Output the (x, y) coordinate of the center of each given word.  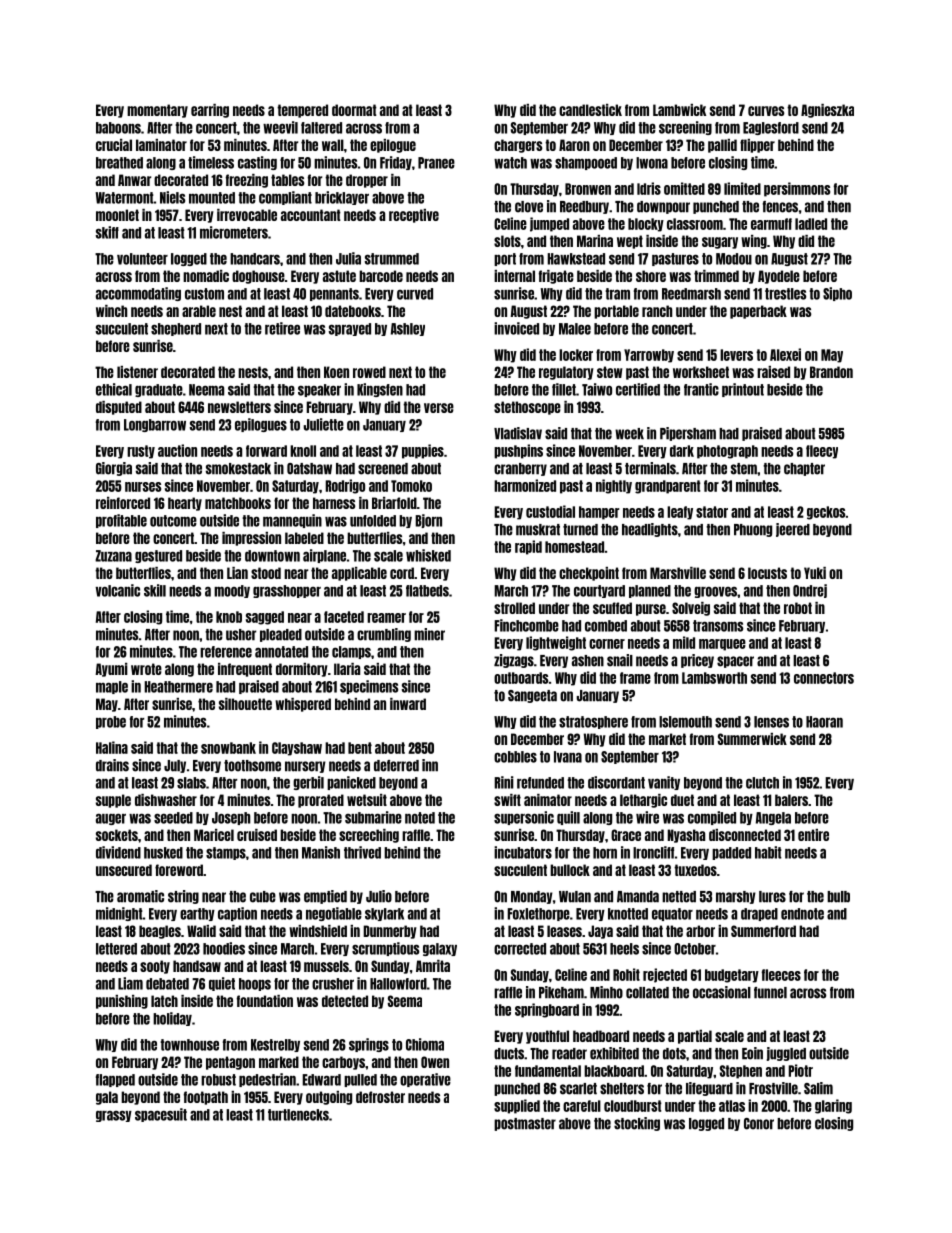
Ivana (568, 757)
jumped (549, 224)
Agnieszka (827, 111)
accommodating (138, 294)
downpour (663, 207)
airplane (324, 556)
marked (279, 1062)
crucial (114, 145)
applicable (359, 574)
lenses (771, 722)
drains (112, 765)
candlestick (590, 110)
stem (744, 469)
